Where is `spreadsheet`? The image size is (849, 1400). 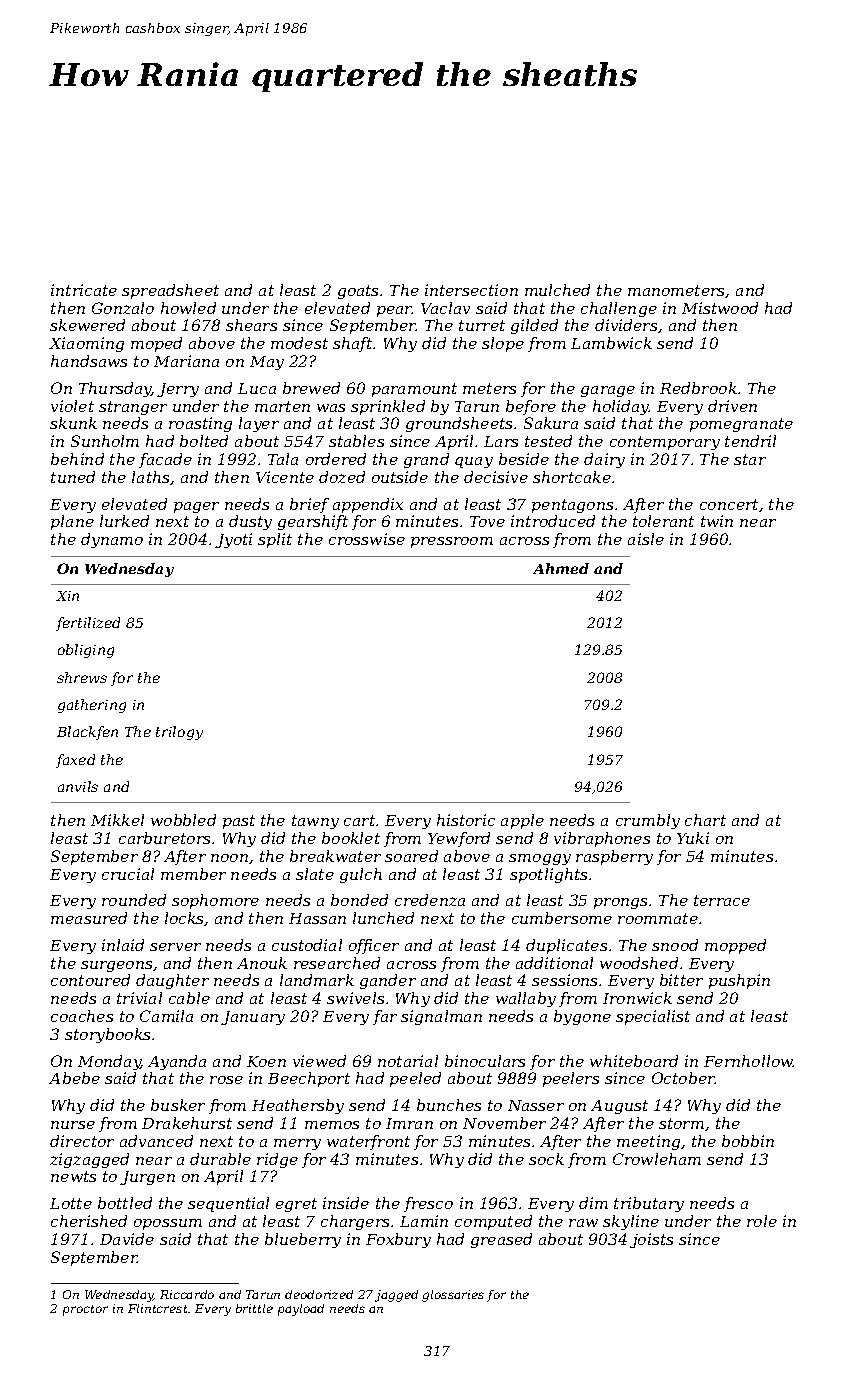
spreadsheet is located at coordinates (170, 291).
